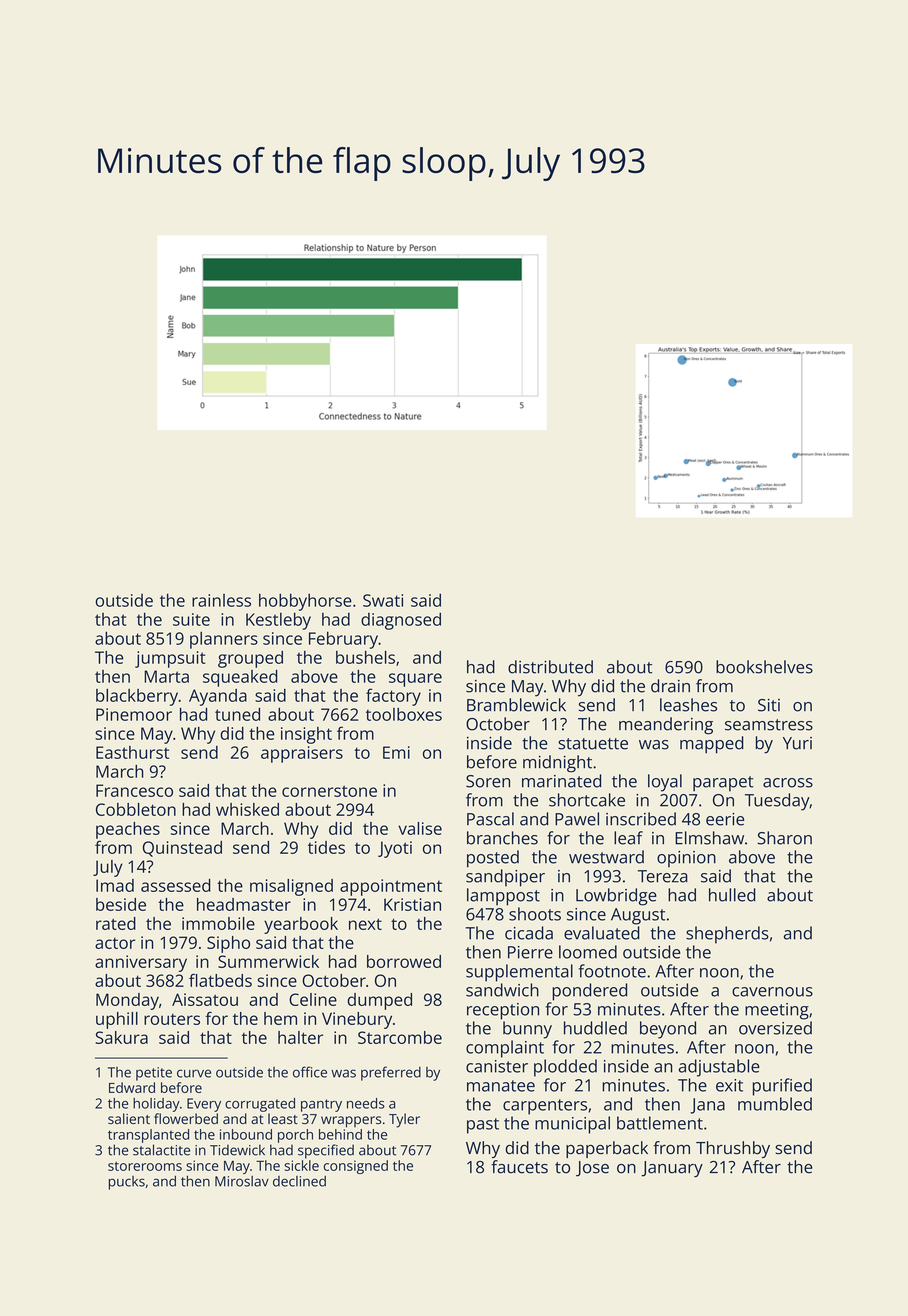  What do you see at coordinates (727, 935) in the screenshot?
I see `shepherds` at bounding box center [727, 935].
